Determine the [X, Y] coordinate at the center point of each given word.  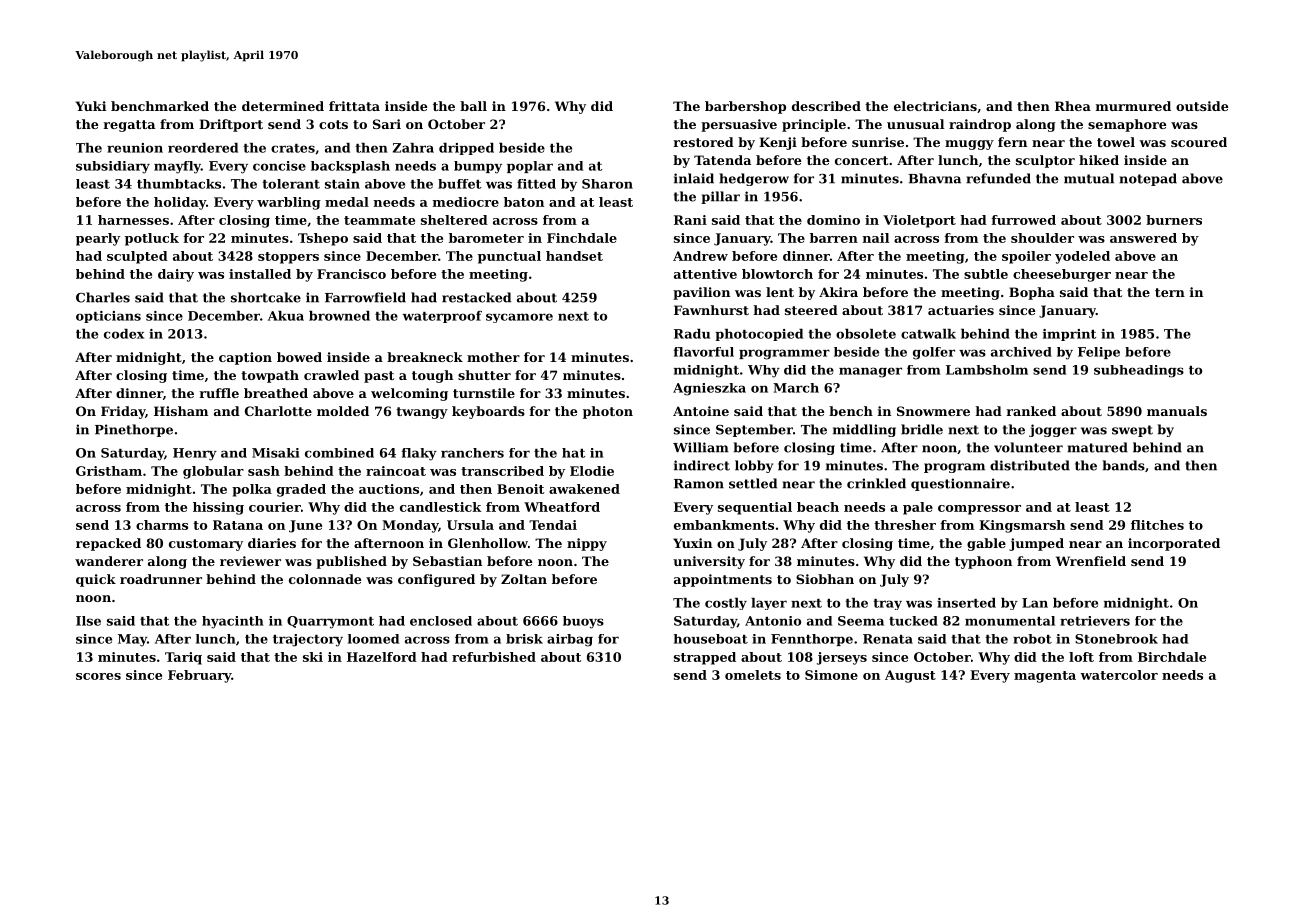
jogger [1053, 430]
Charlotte [278, 411]
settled [753, 483]
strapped [705, 658]
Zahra [413, 148]
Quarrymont [330, 622]
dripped [466, 149]
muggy [969, 145]
